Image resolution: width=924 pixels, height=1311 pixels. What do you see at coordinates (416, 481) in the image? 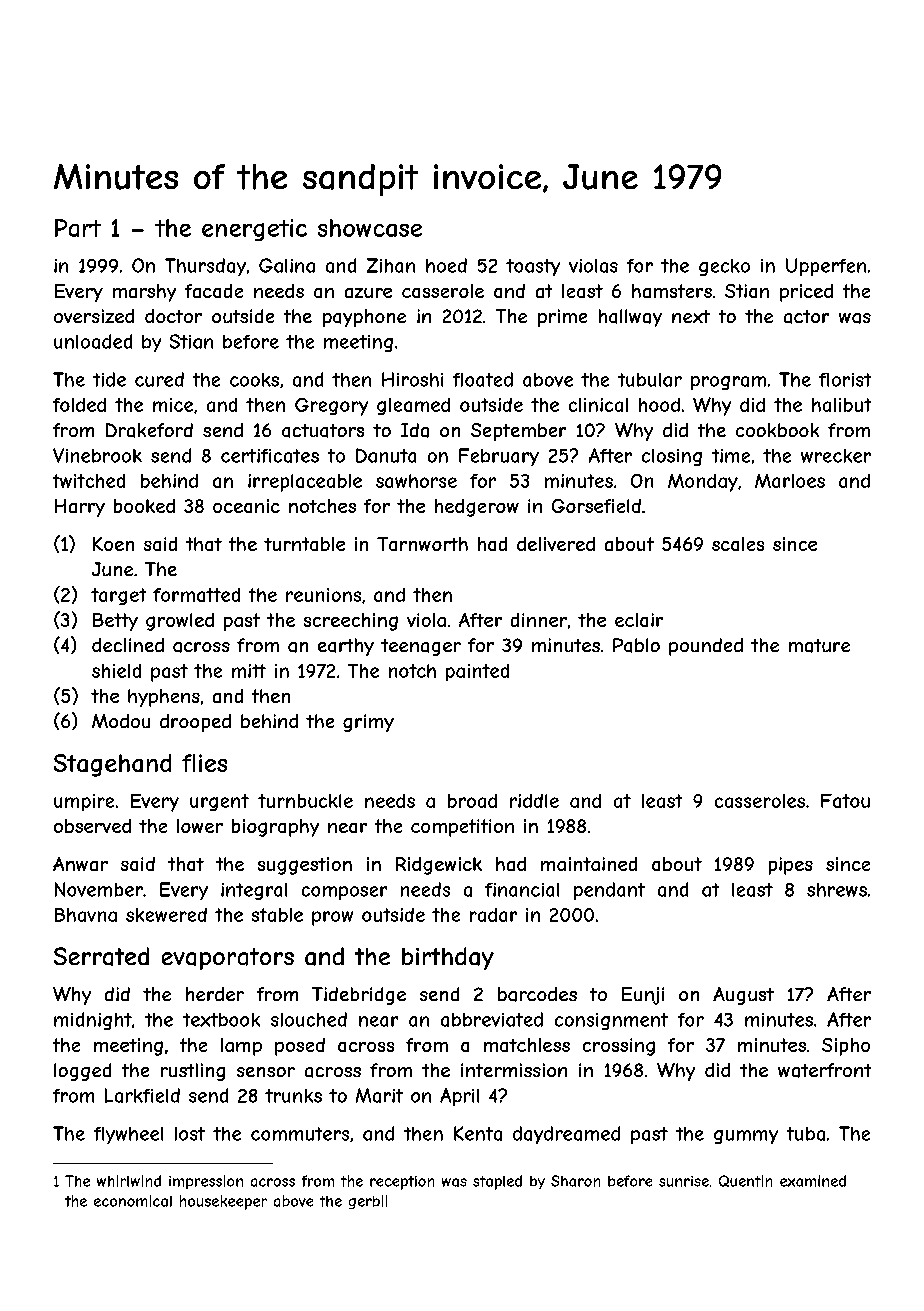
I see `sawhorse` at bounding box center [416, 481].
